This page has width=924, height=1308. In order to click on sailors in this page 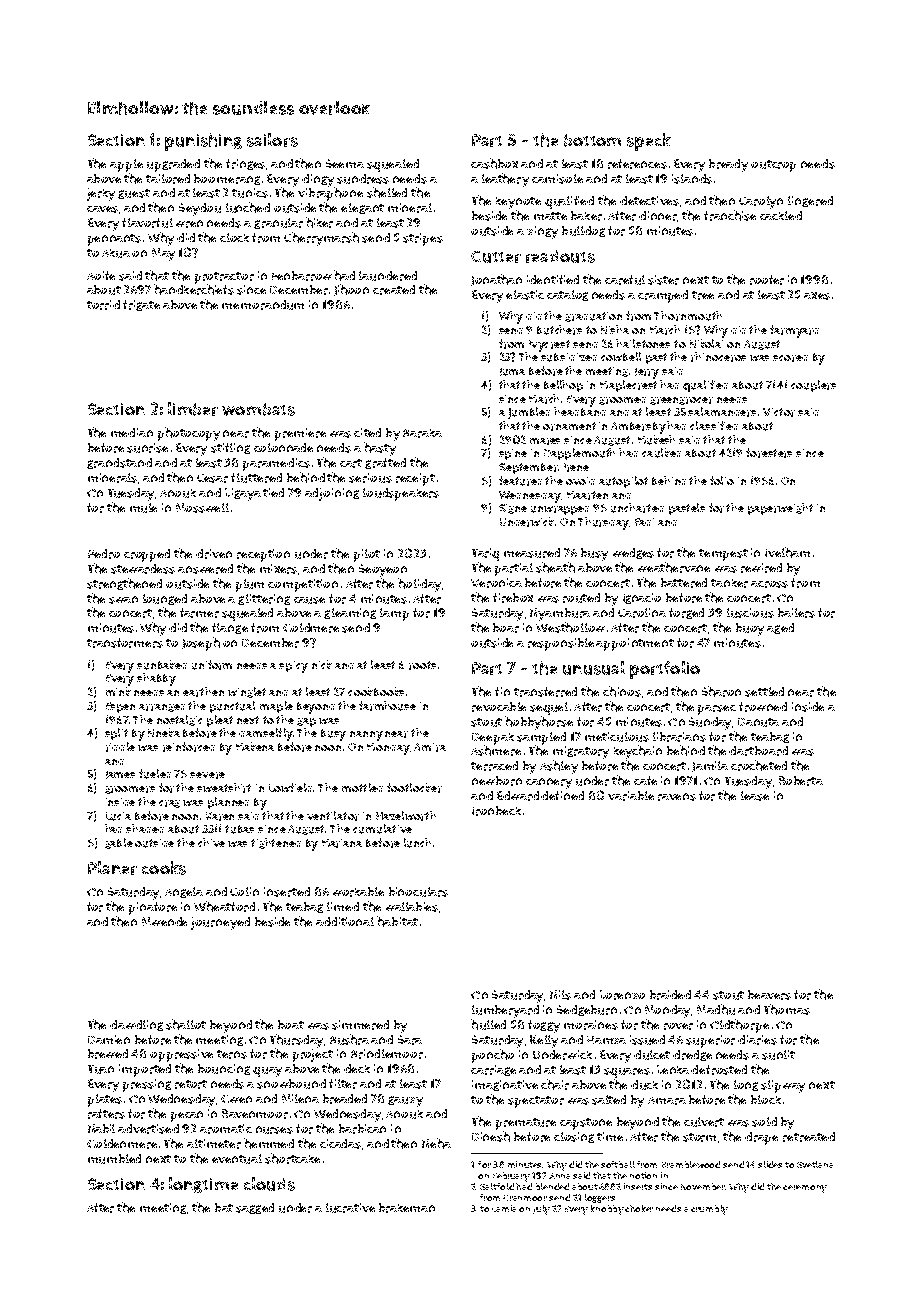, I will do `click(272, 140)`.
